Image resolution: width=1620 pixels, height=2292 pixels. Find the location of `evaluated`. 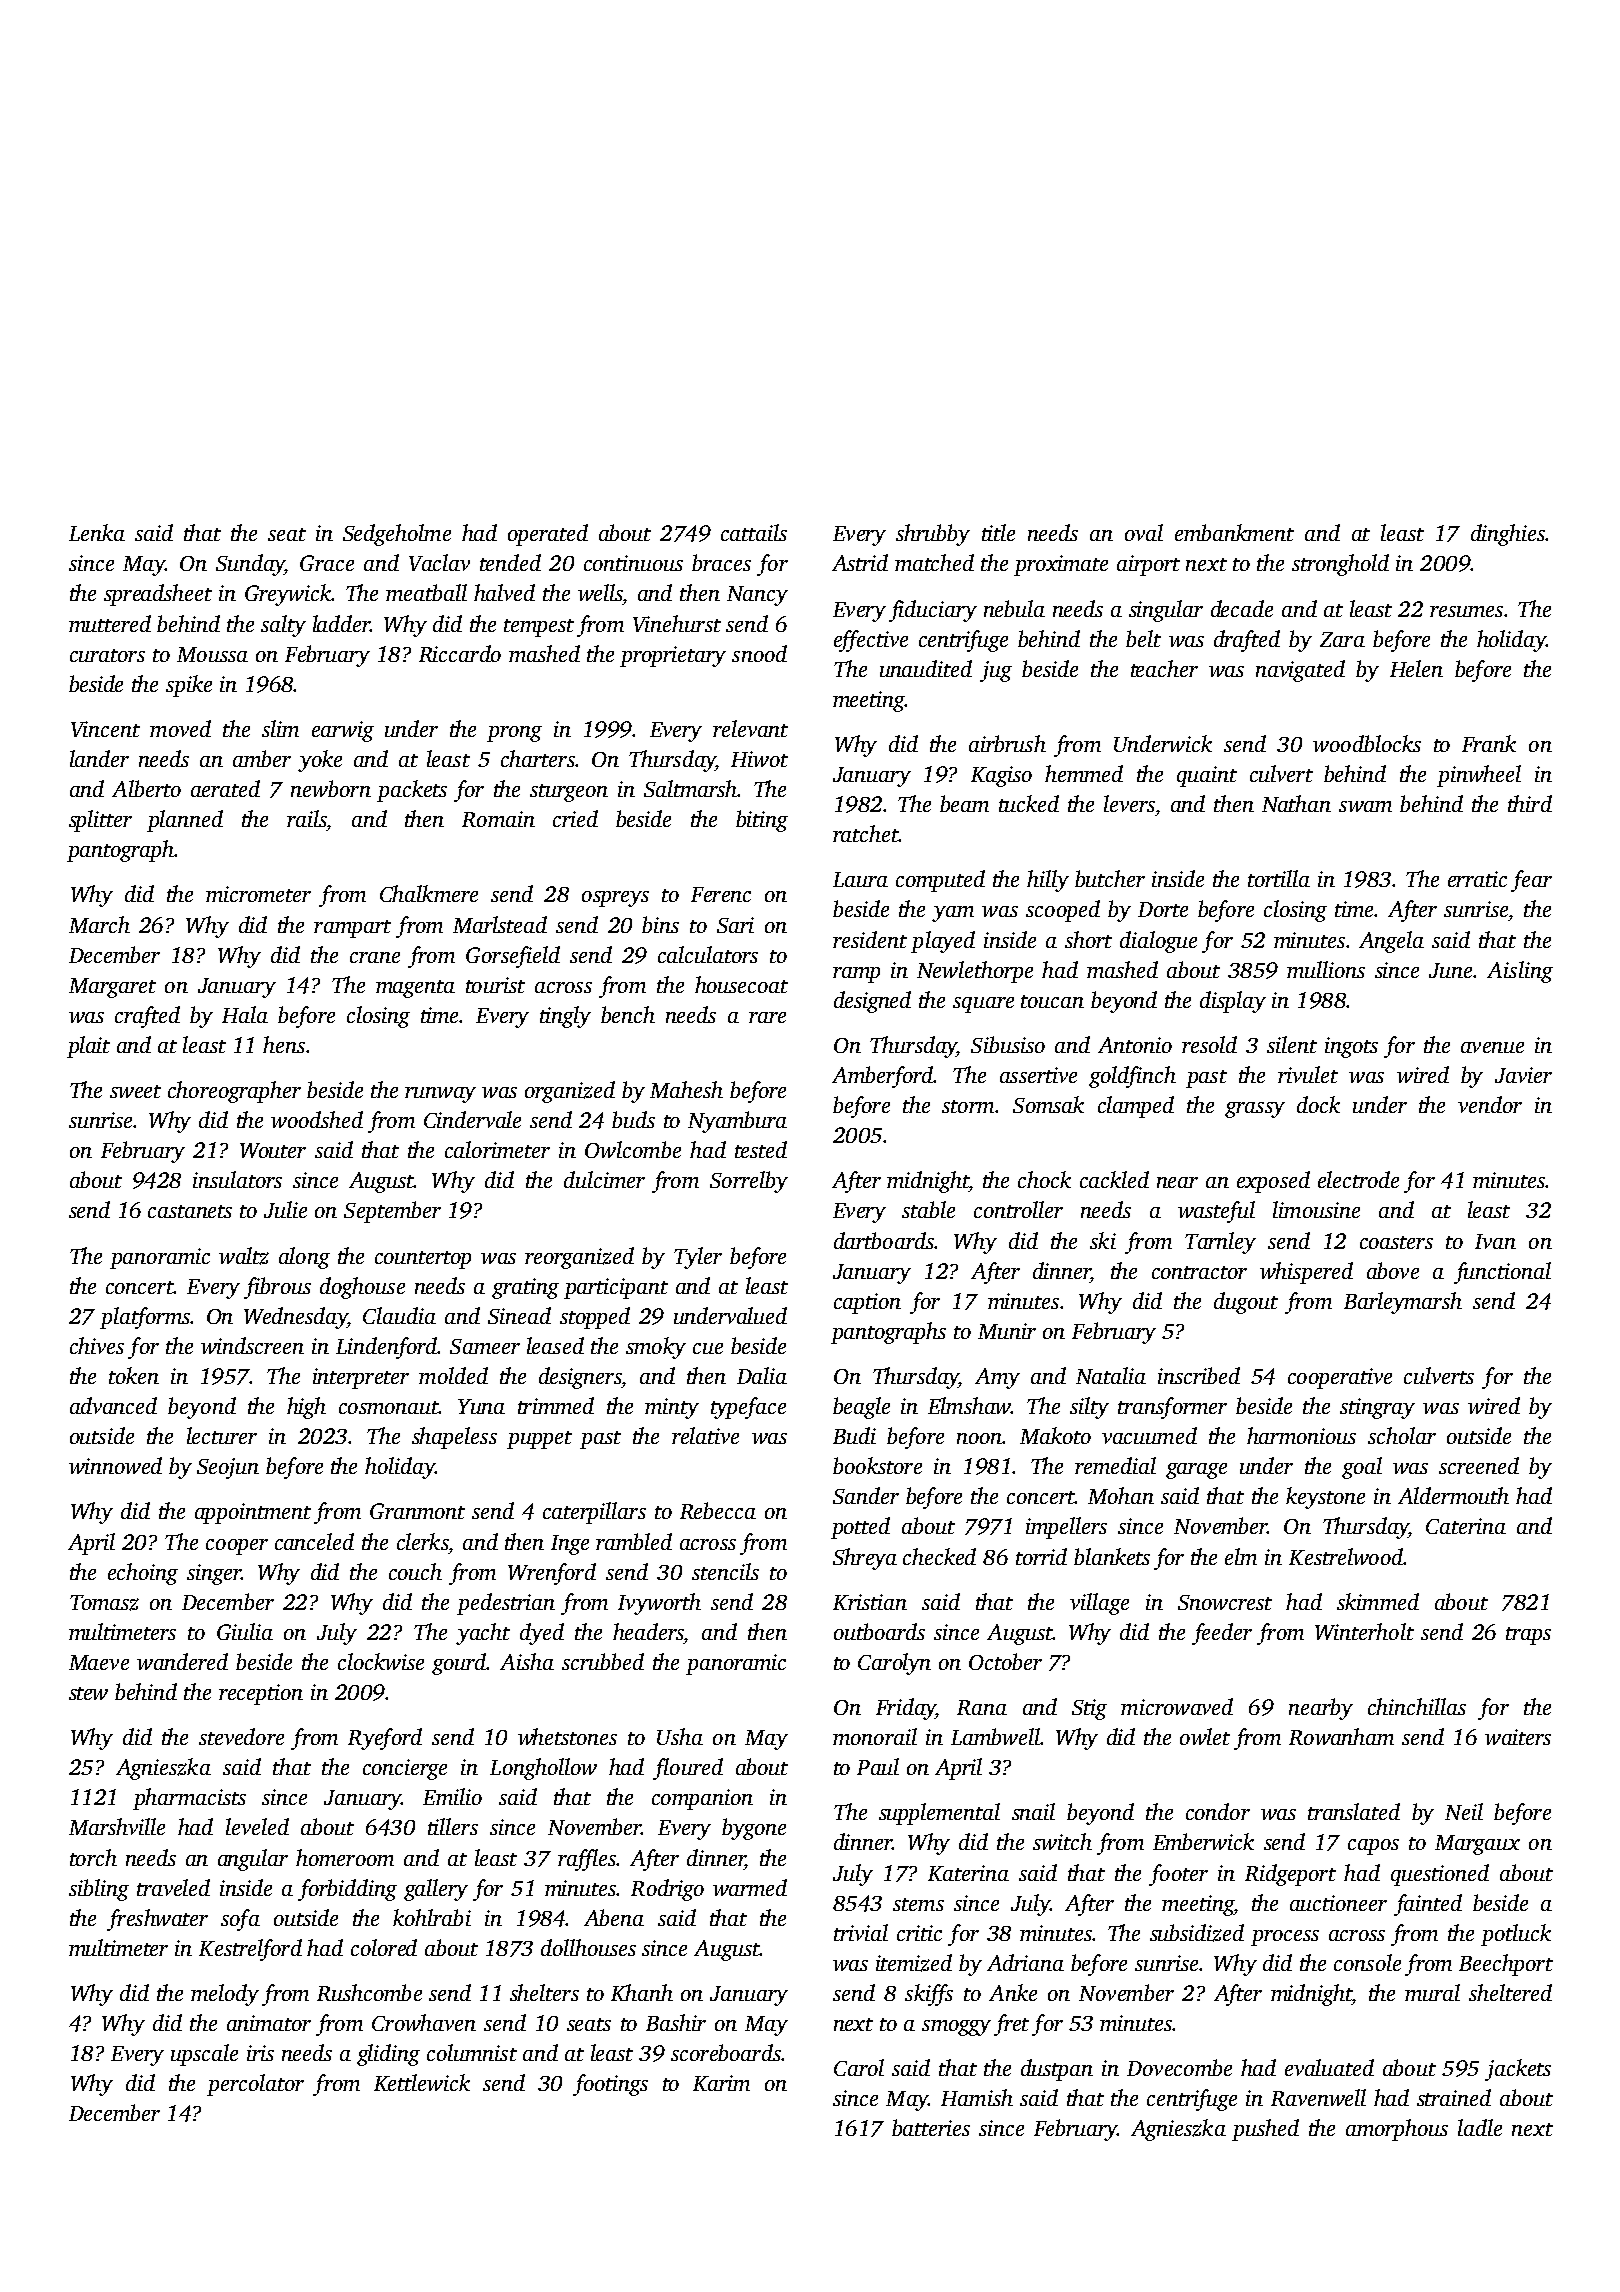

evaluated is located at coordinates (1329, 2067).
